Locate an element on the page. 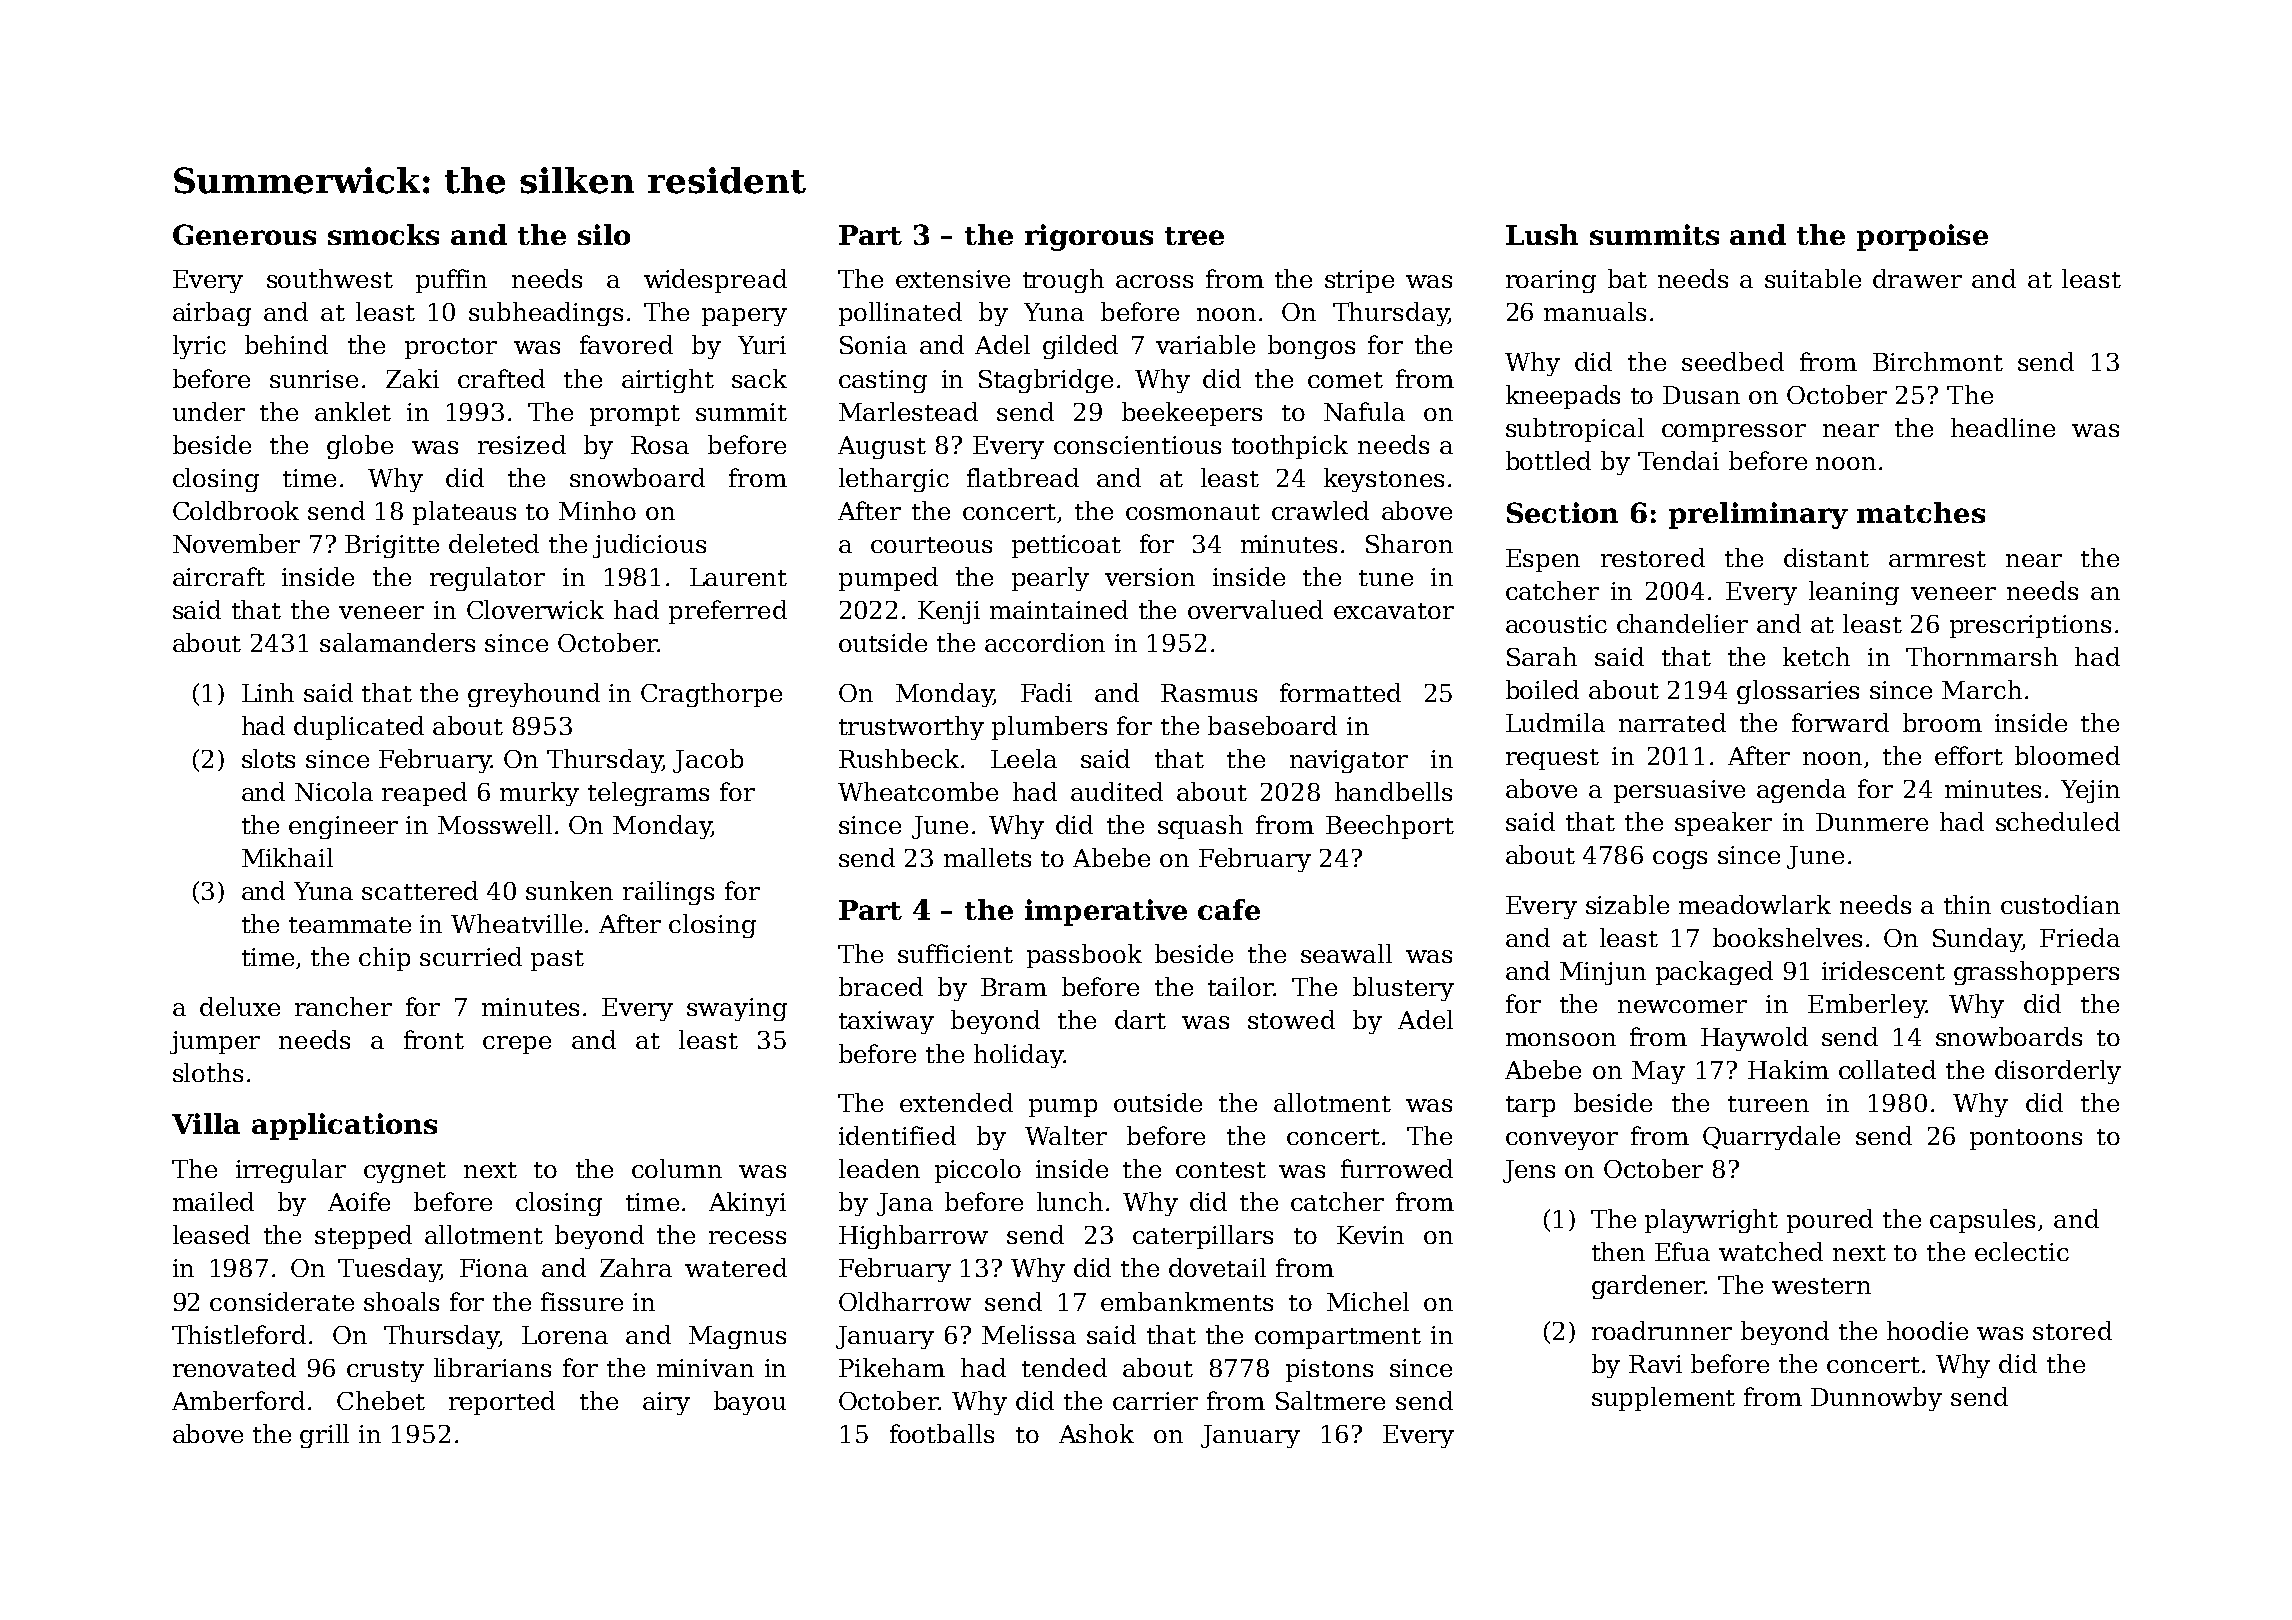 This document has width=2292, height=1620. grill is located at coordinates (324, 1436).
